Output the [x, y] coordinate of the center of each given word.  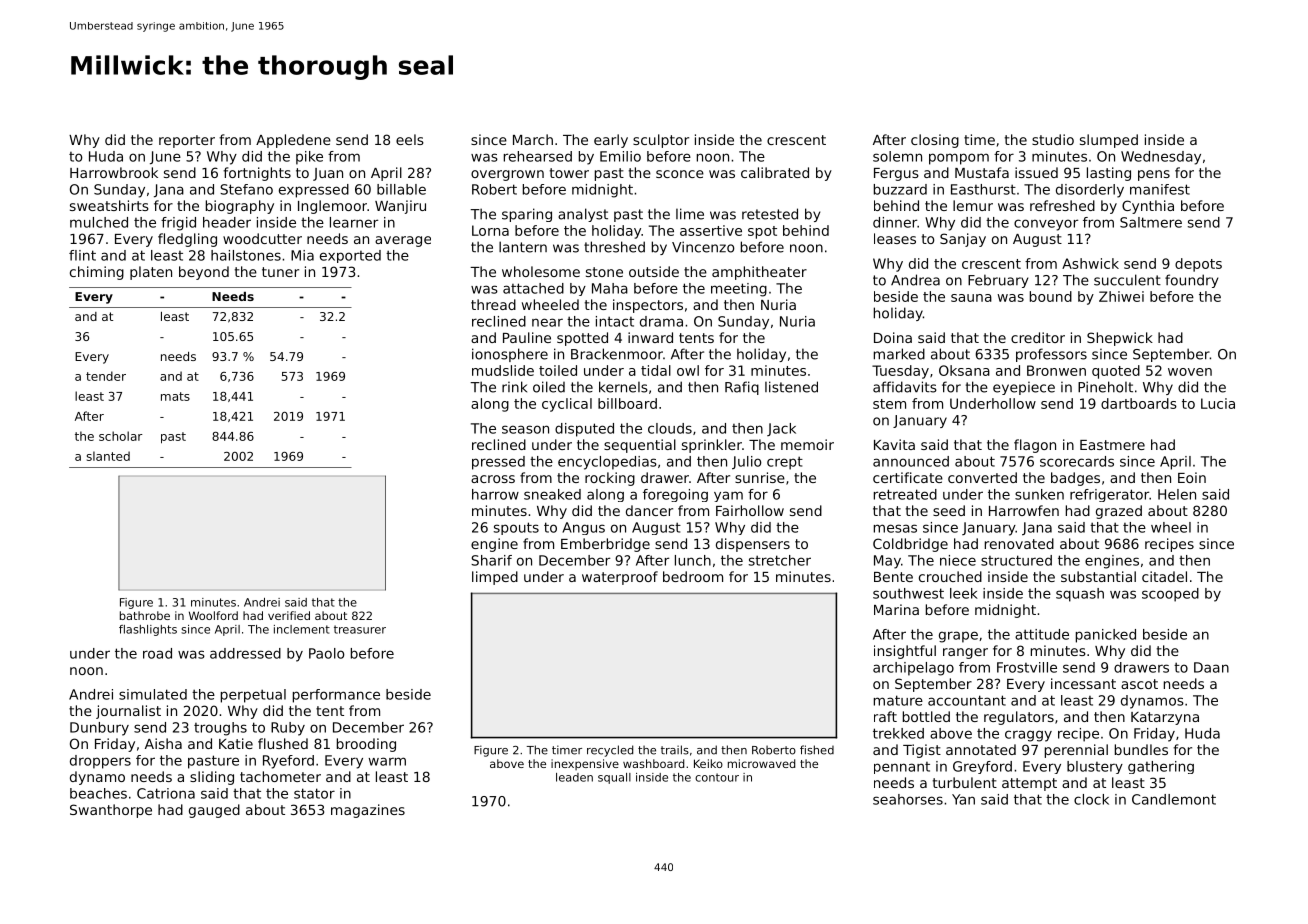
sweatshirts [109, 205]
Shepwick [1120, 339]
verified [289, 615]
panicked [1106, 636]
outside [654, 271]
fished [817, 750]
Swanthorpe [111, 811]
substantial [1098, 576]
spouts [516, 528]
